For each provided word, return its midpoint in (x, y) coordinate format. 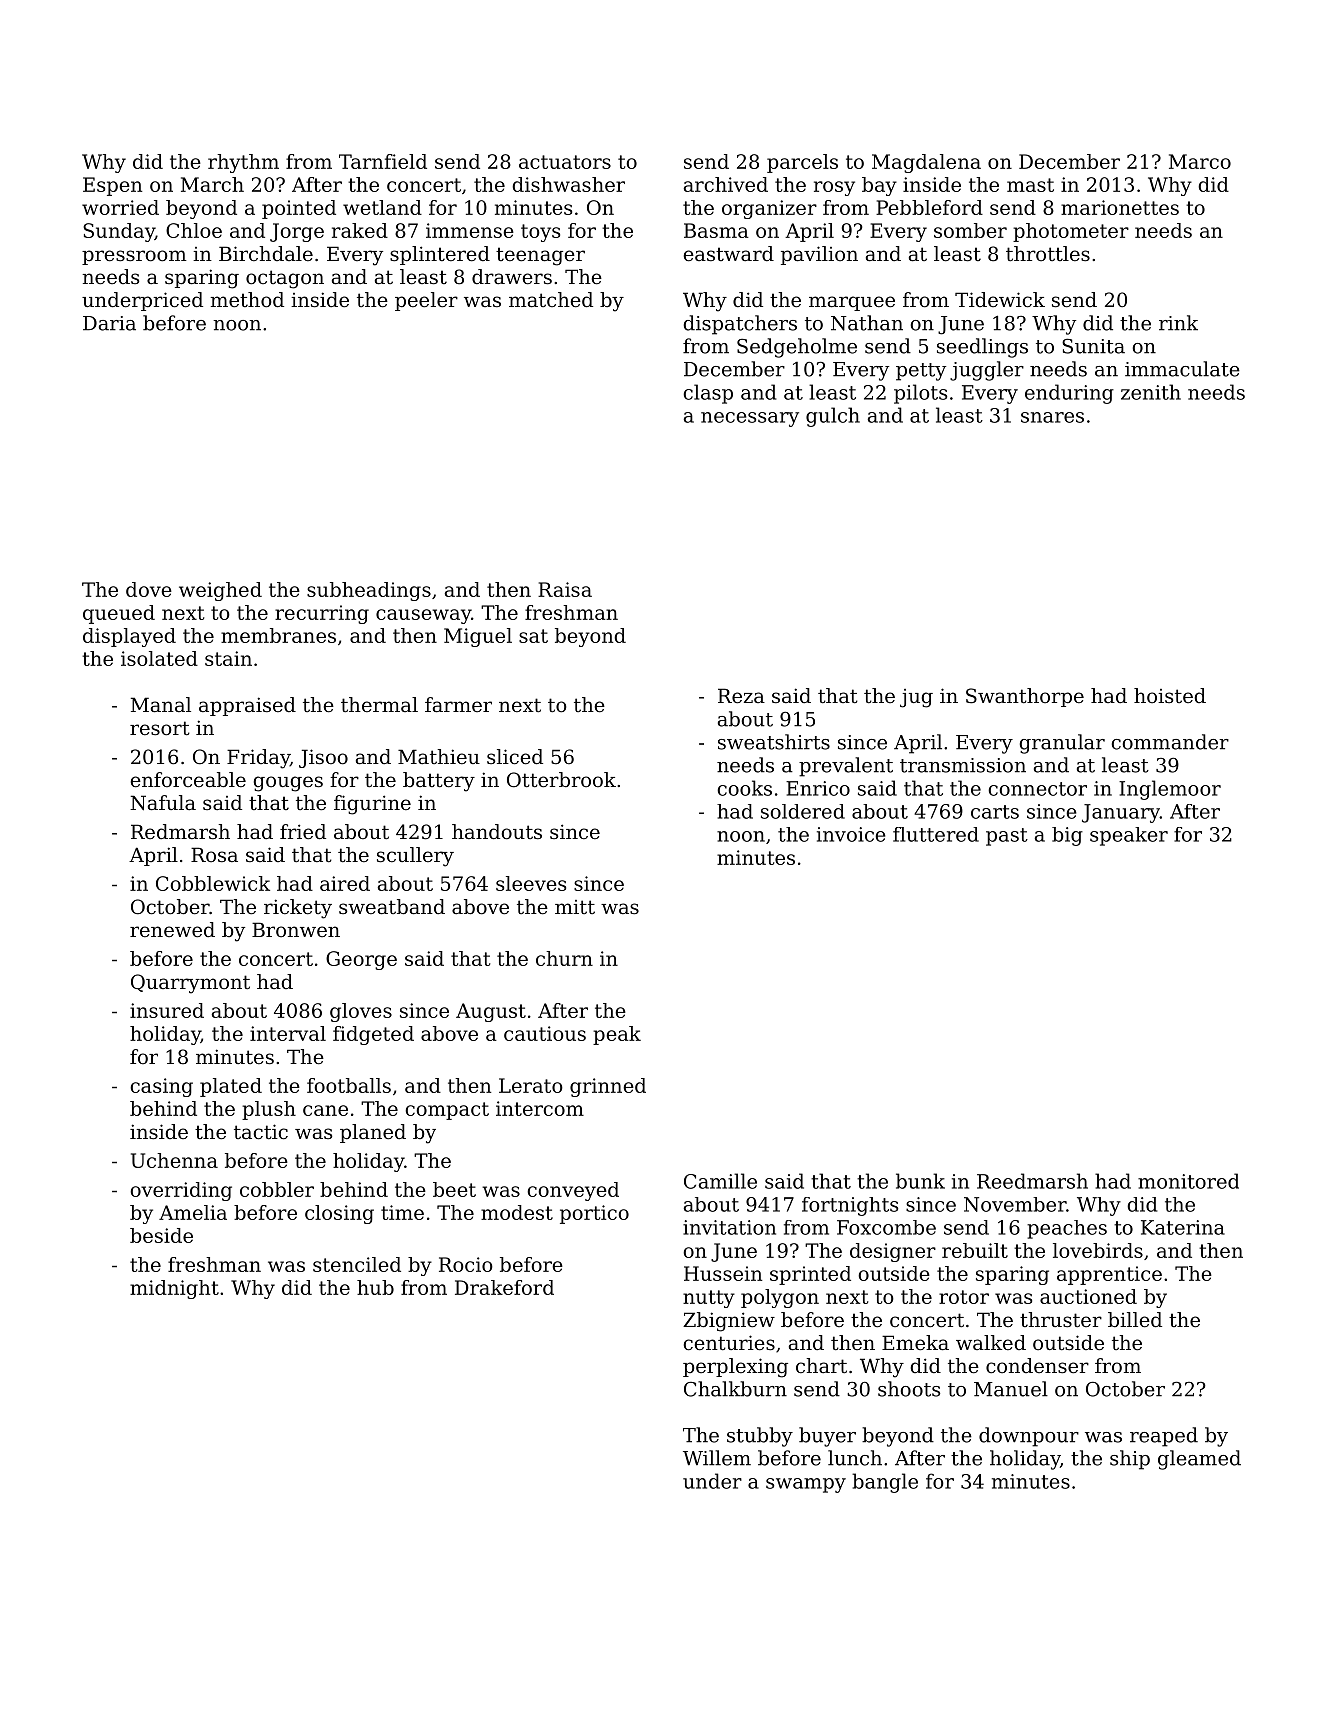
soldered (803, 811)
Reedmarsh (1032, 1181)
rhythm (243, 163)
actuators (565, 162)
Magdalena (926, 163)
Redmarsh (180, 831)
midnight (174, 1289)
